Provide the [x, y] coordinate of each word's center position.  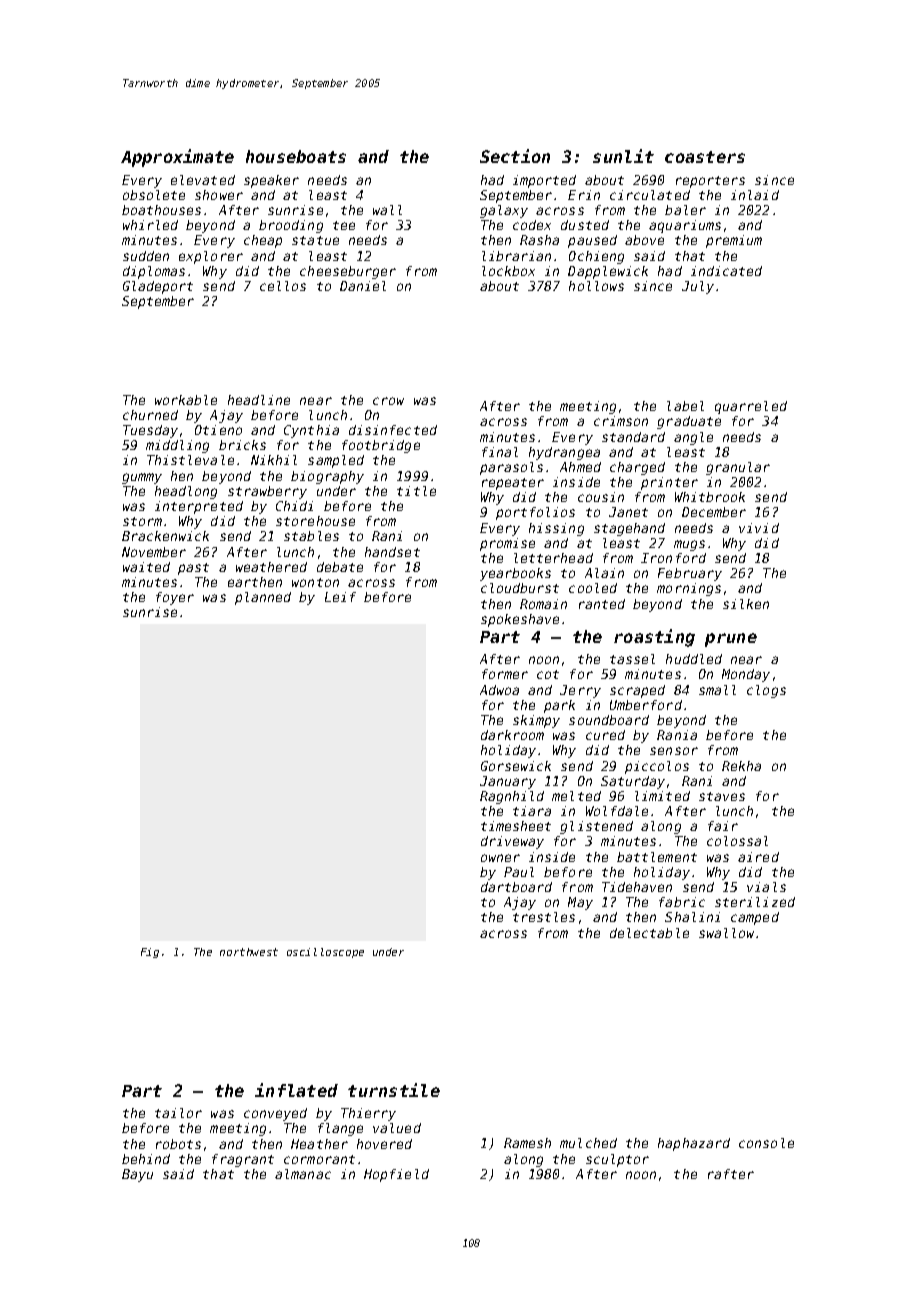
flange [340, 1129]
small [717, 690]
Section [515, 156]
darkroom [512, 735]
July [698, 287]
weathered [271, 567]
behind [146, 1159]
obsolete [154, 195]
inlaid [755, 195]
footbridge [381, 446]
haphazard [694, 1144]
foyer [175, 598]
